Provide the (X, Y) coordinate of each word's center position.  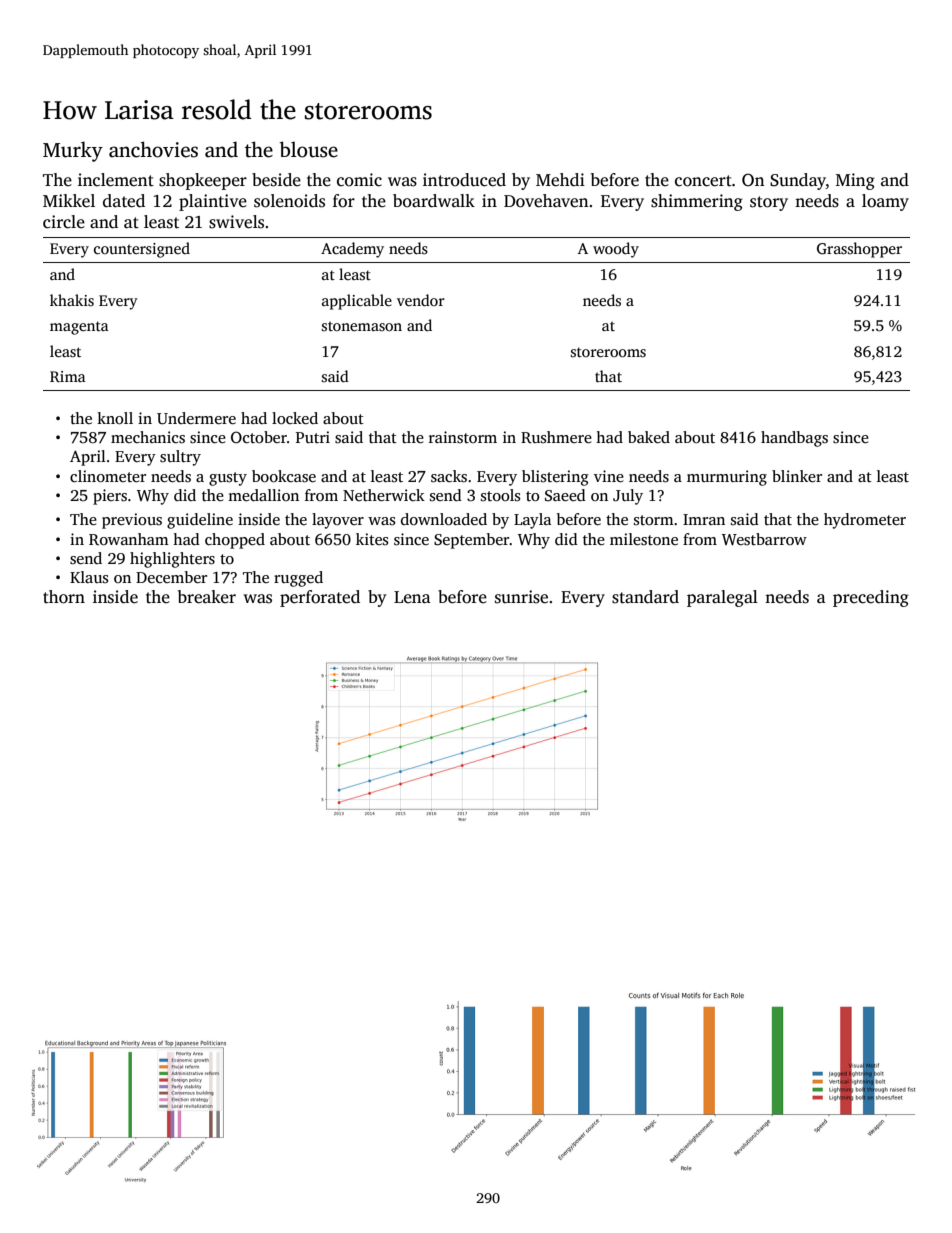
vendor (421, 300)
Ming (855, 181)
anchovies (153, 149)
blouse (308, 149)
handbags (794, 439)
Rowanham (129, 539)
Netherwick (384, 495)
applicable (357, 302)
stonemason (362, 326)
